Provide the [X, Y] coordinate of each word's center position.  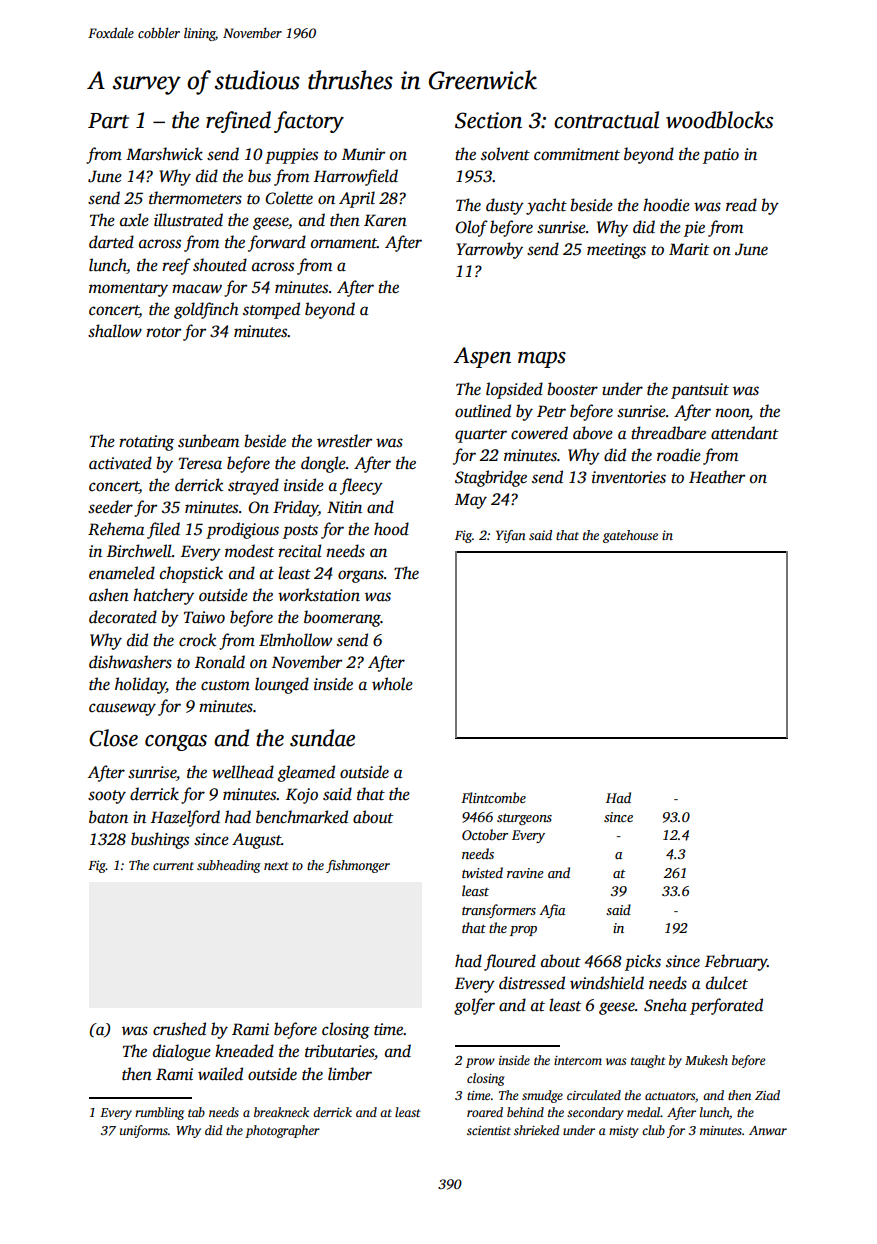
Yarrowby [489, 250]
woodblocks [719, 120]
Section [488, 120]
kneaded [244, 1051]
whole [392, 684]
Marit [689, 249]
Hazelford [185, 818]
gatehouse [630, 536]
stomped [271, 310]
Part [108, 121]
